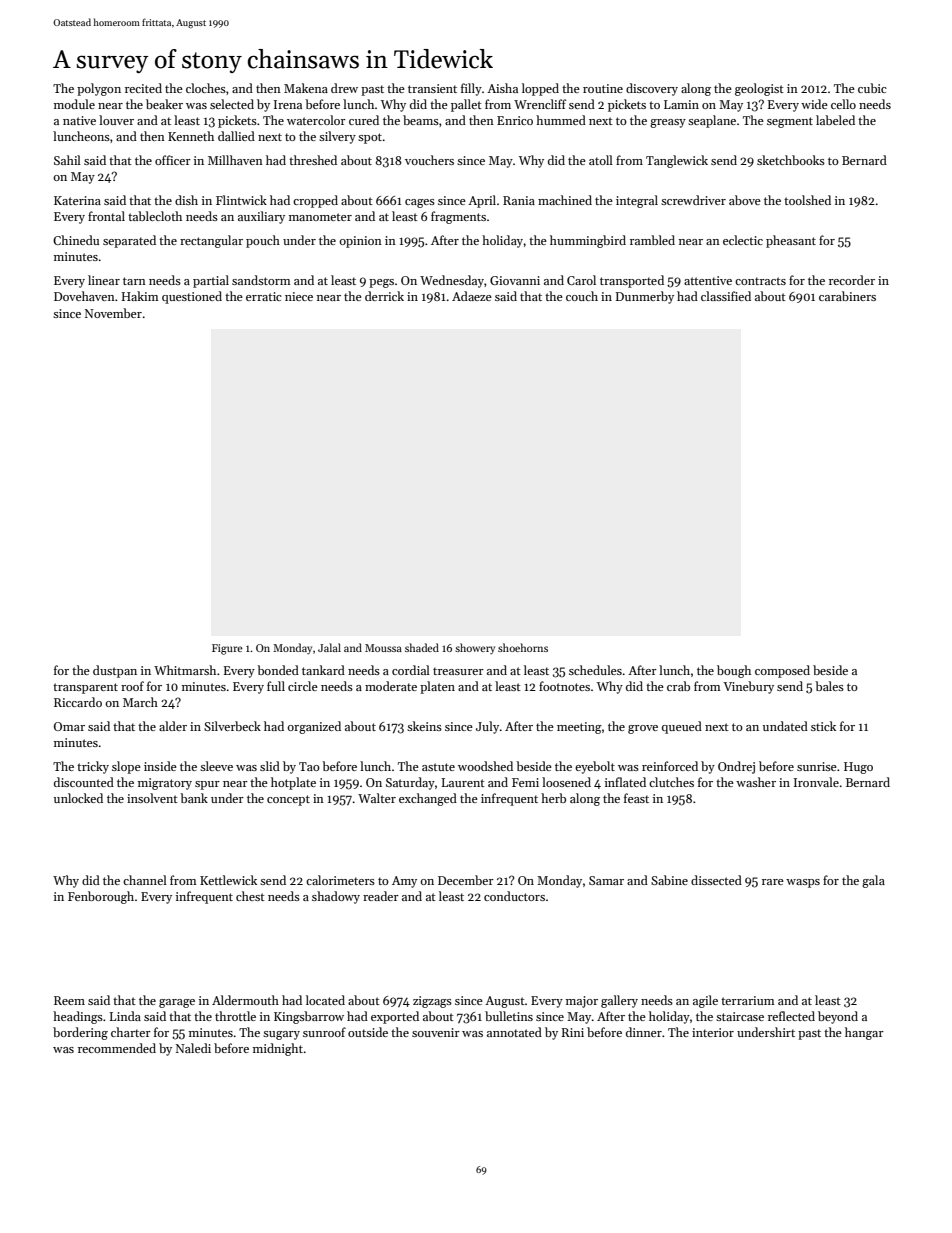 This image has width=952, height=1233. I want to click on Reem, so click(69, 1000).
